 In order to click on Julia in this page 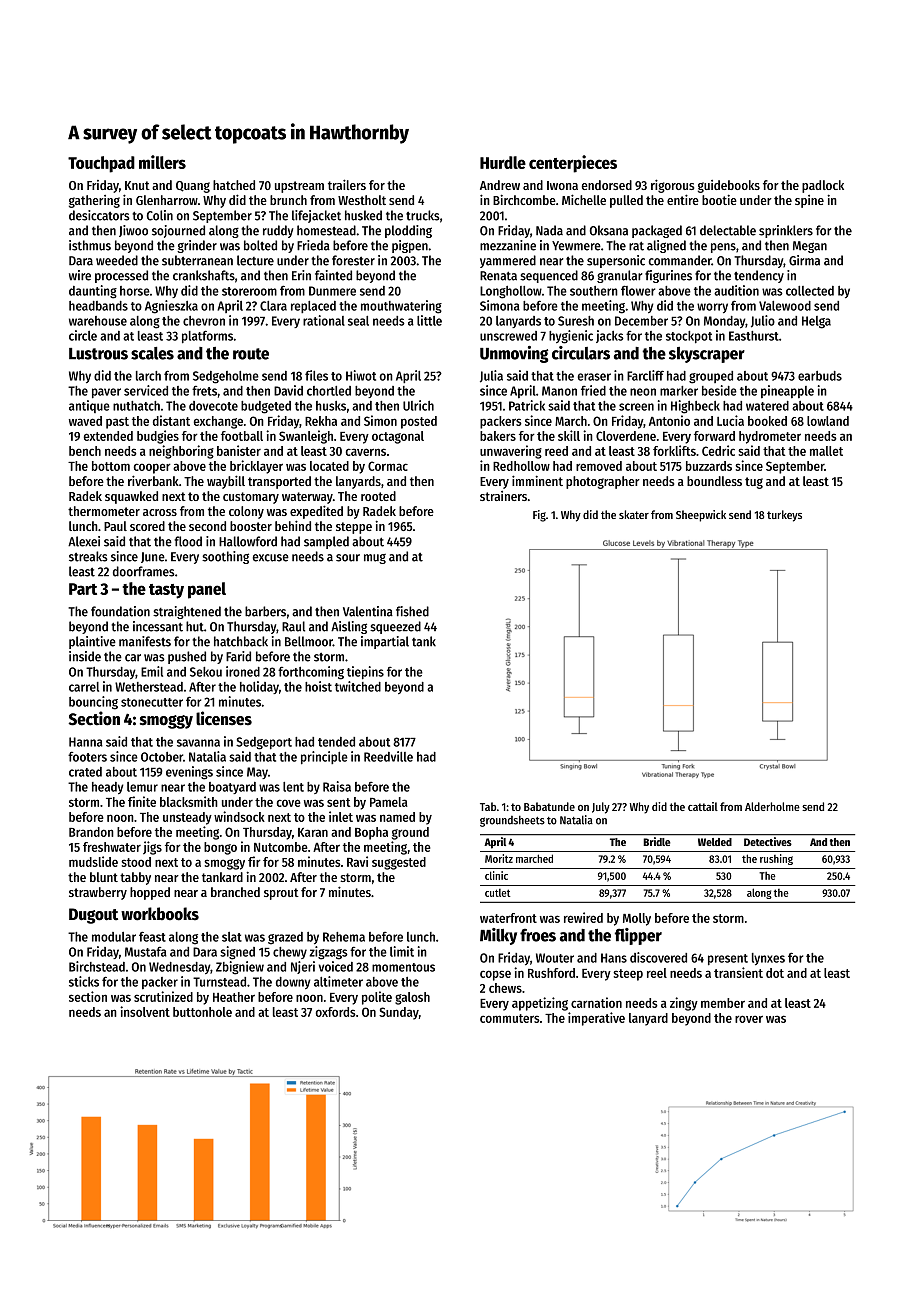, I will do `click(491, 376)`.
